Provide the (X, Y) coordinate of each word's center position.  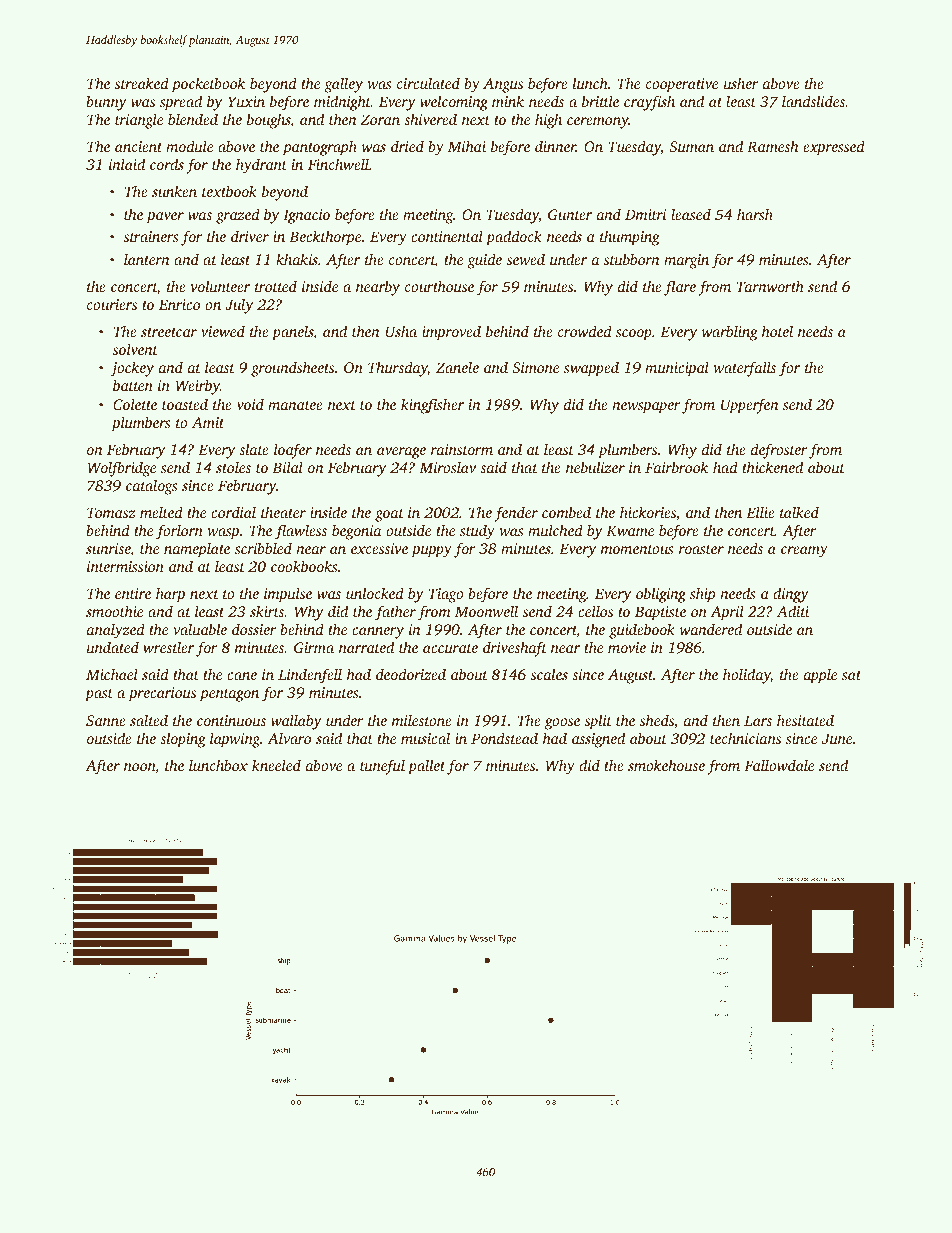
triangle (139, 121)
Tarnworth (770, 286)
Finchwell (338, 164)
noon (139, 767)
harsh (755, 214)
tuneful (382, 767)
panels (292, 333)
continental (447, 236)
